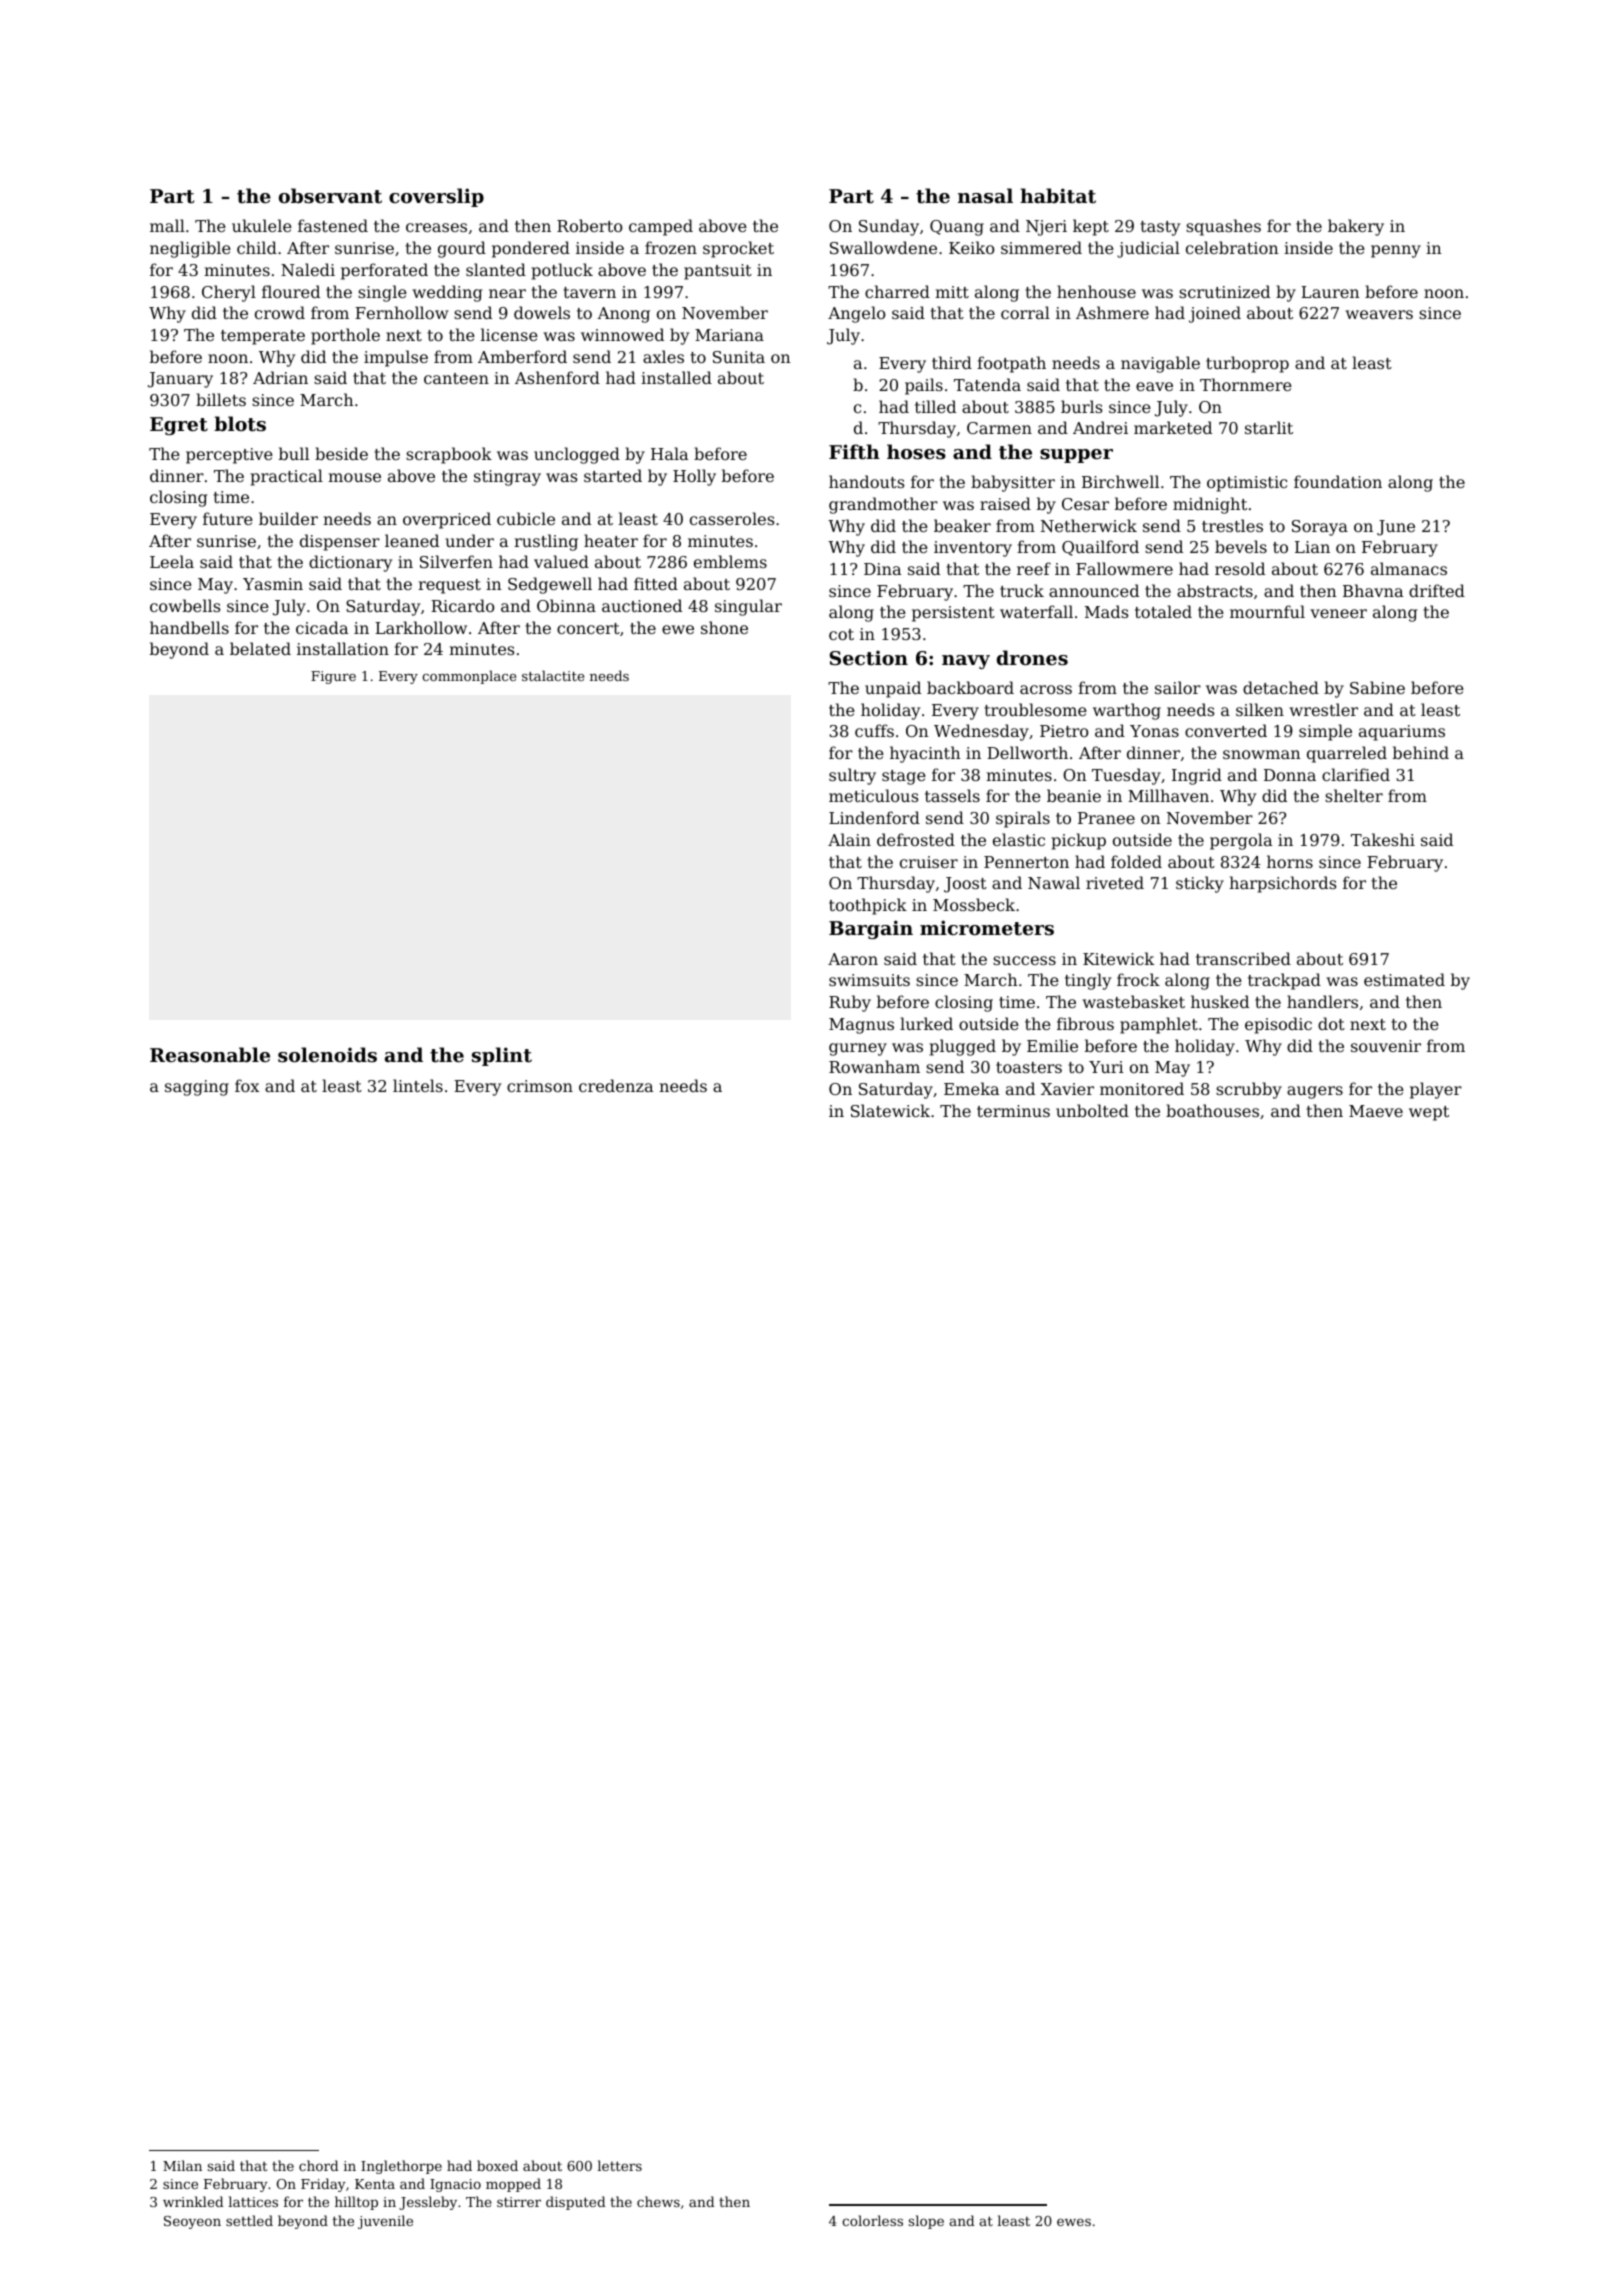 The height and width of the image is (2292, 1620). I want to click on unbolted, so click(1092, 1110).
